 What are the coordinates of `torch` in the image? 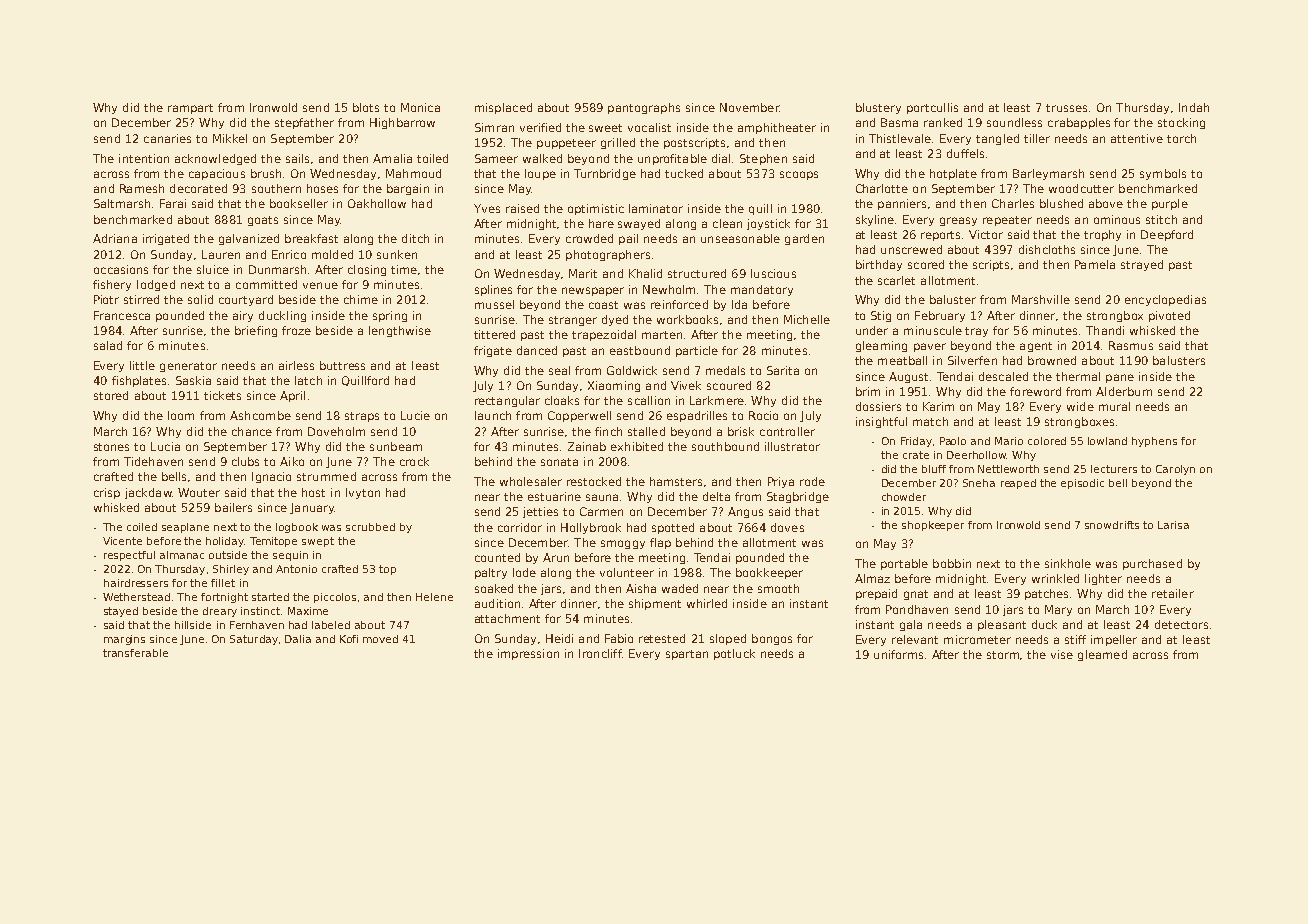 It's located at (1181, 138).
